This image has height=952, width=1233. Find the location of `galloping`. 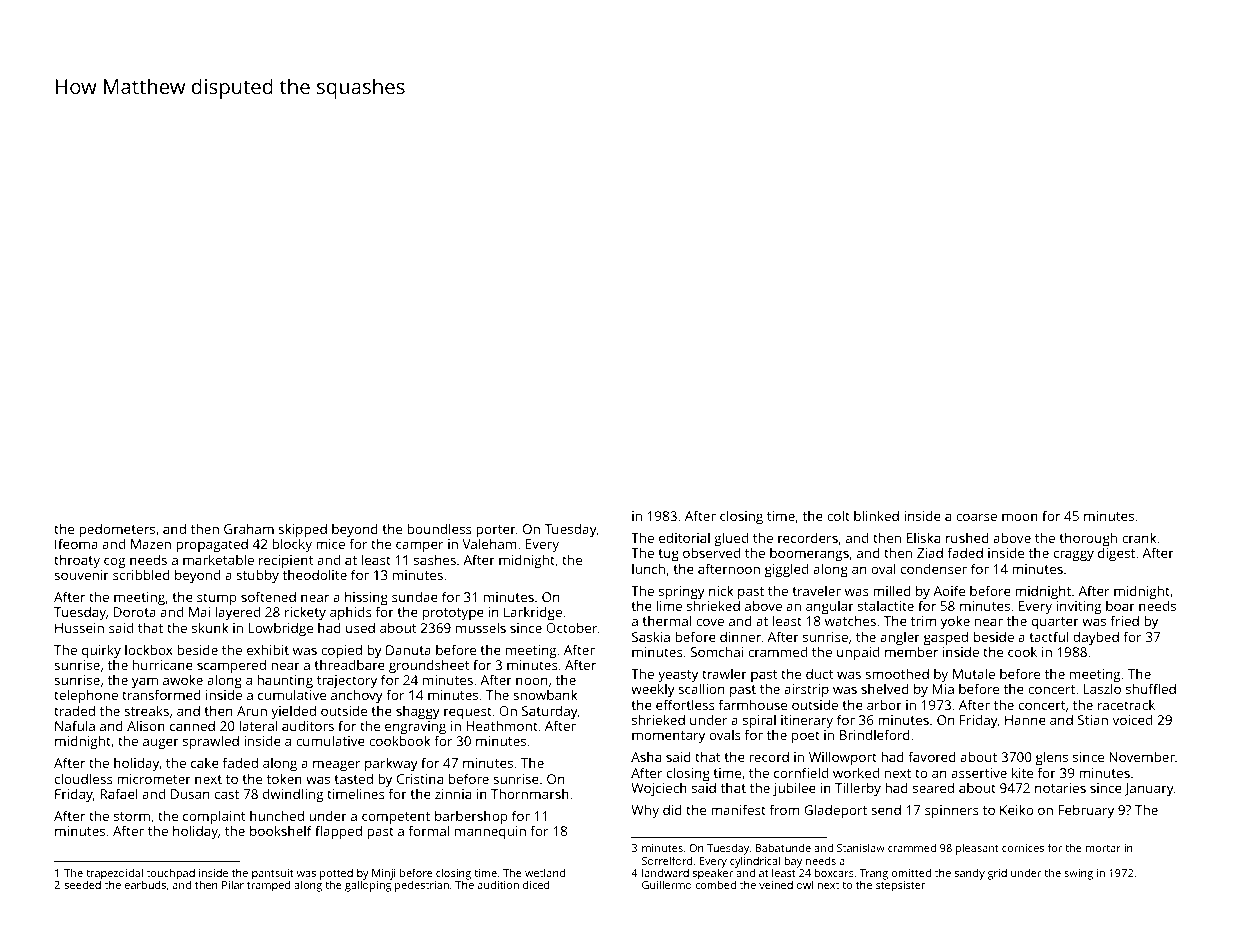

galloping is located at coordinates (368, 886).
